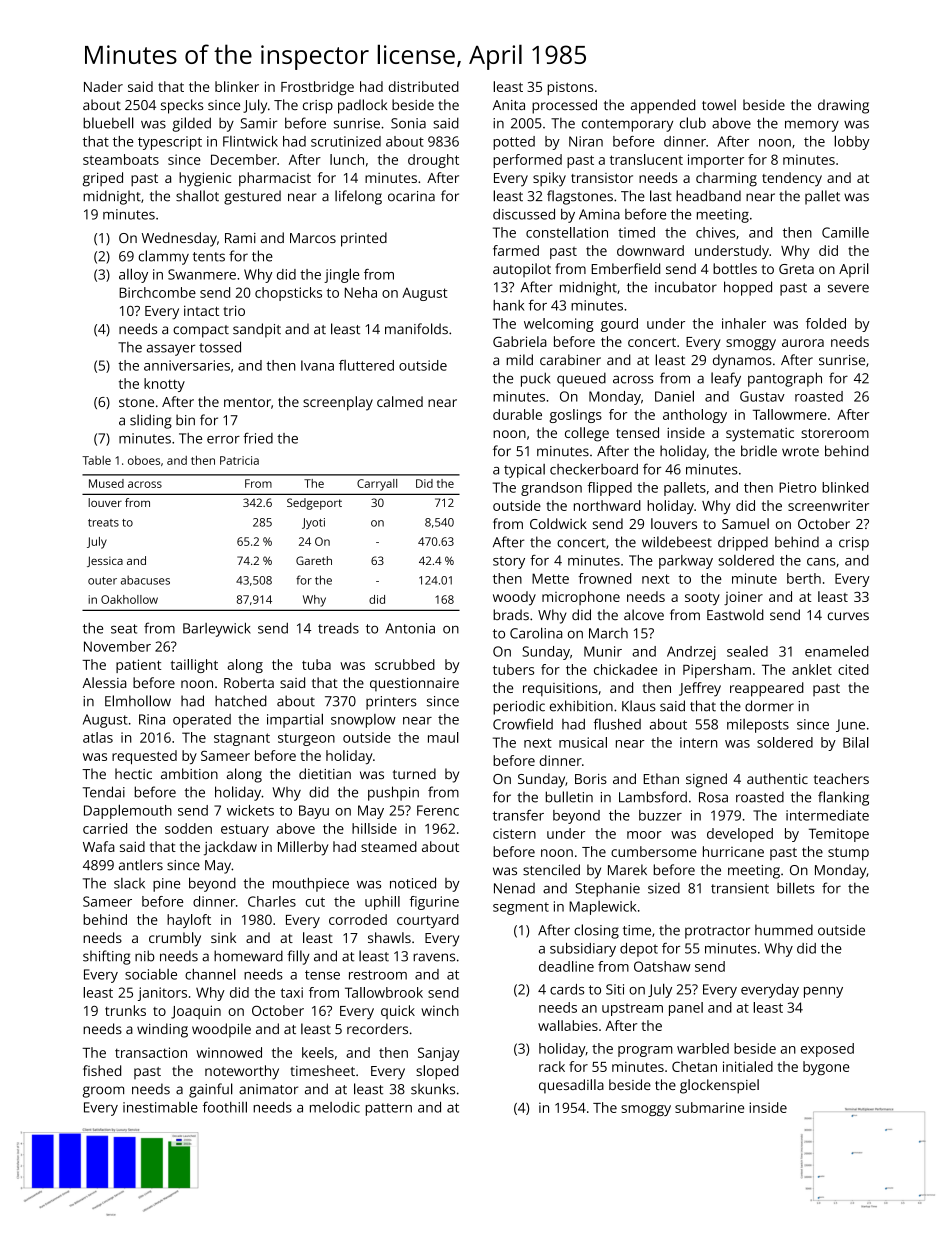 This page has width=952, height=1233. I want to click on pharmacist, so click(275, 179).
